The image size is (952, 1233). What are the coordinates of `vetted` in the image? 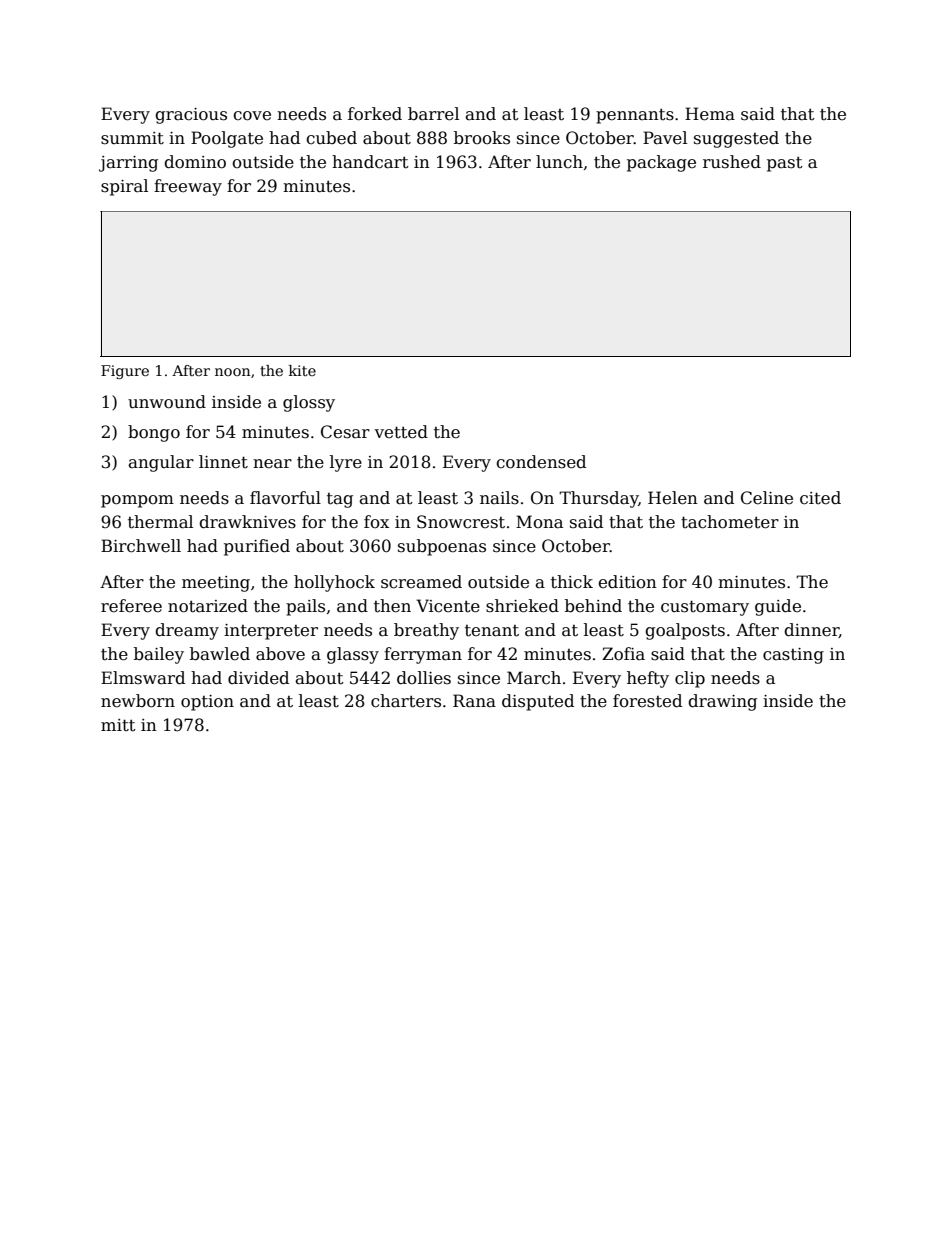 It's located at (401, 432).
